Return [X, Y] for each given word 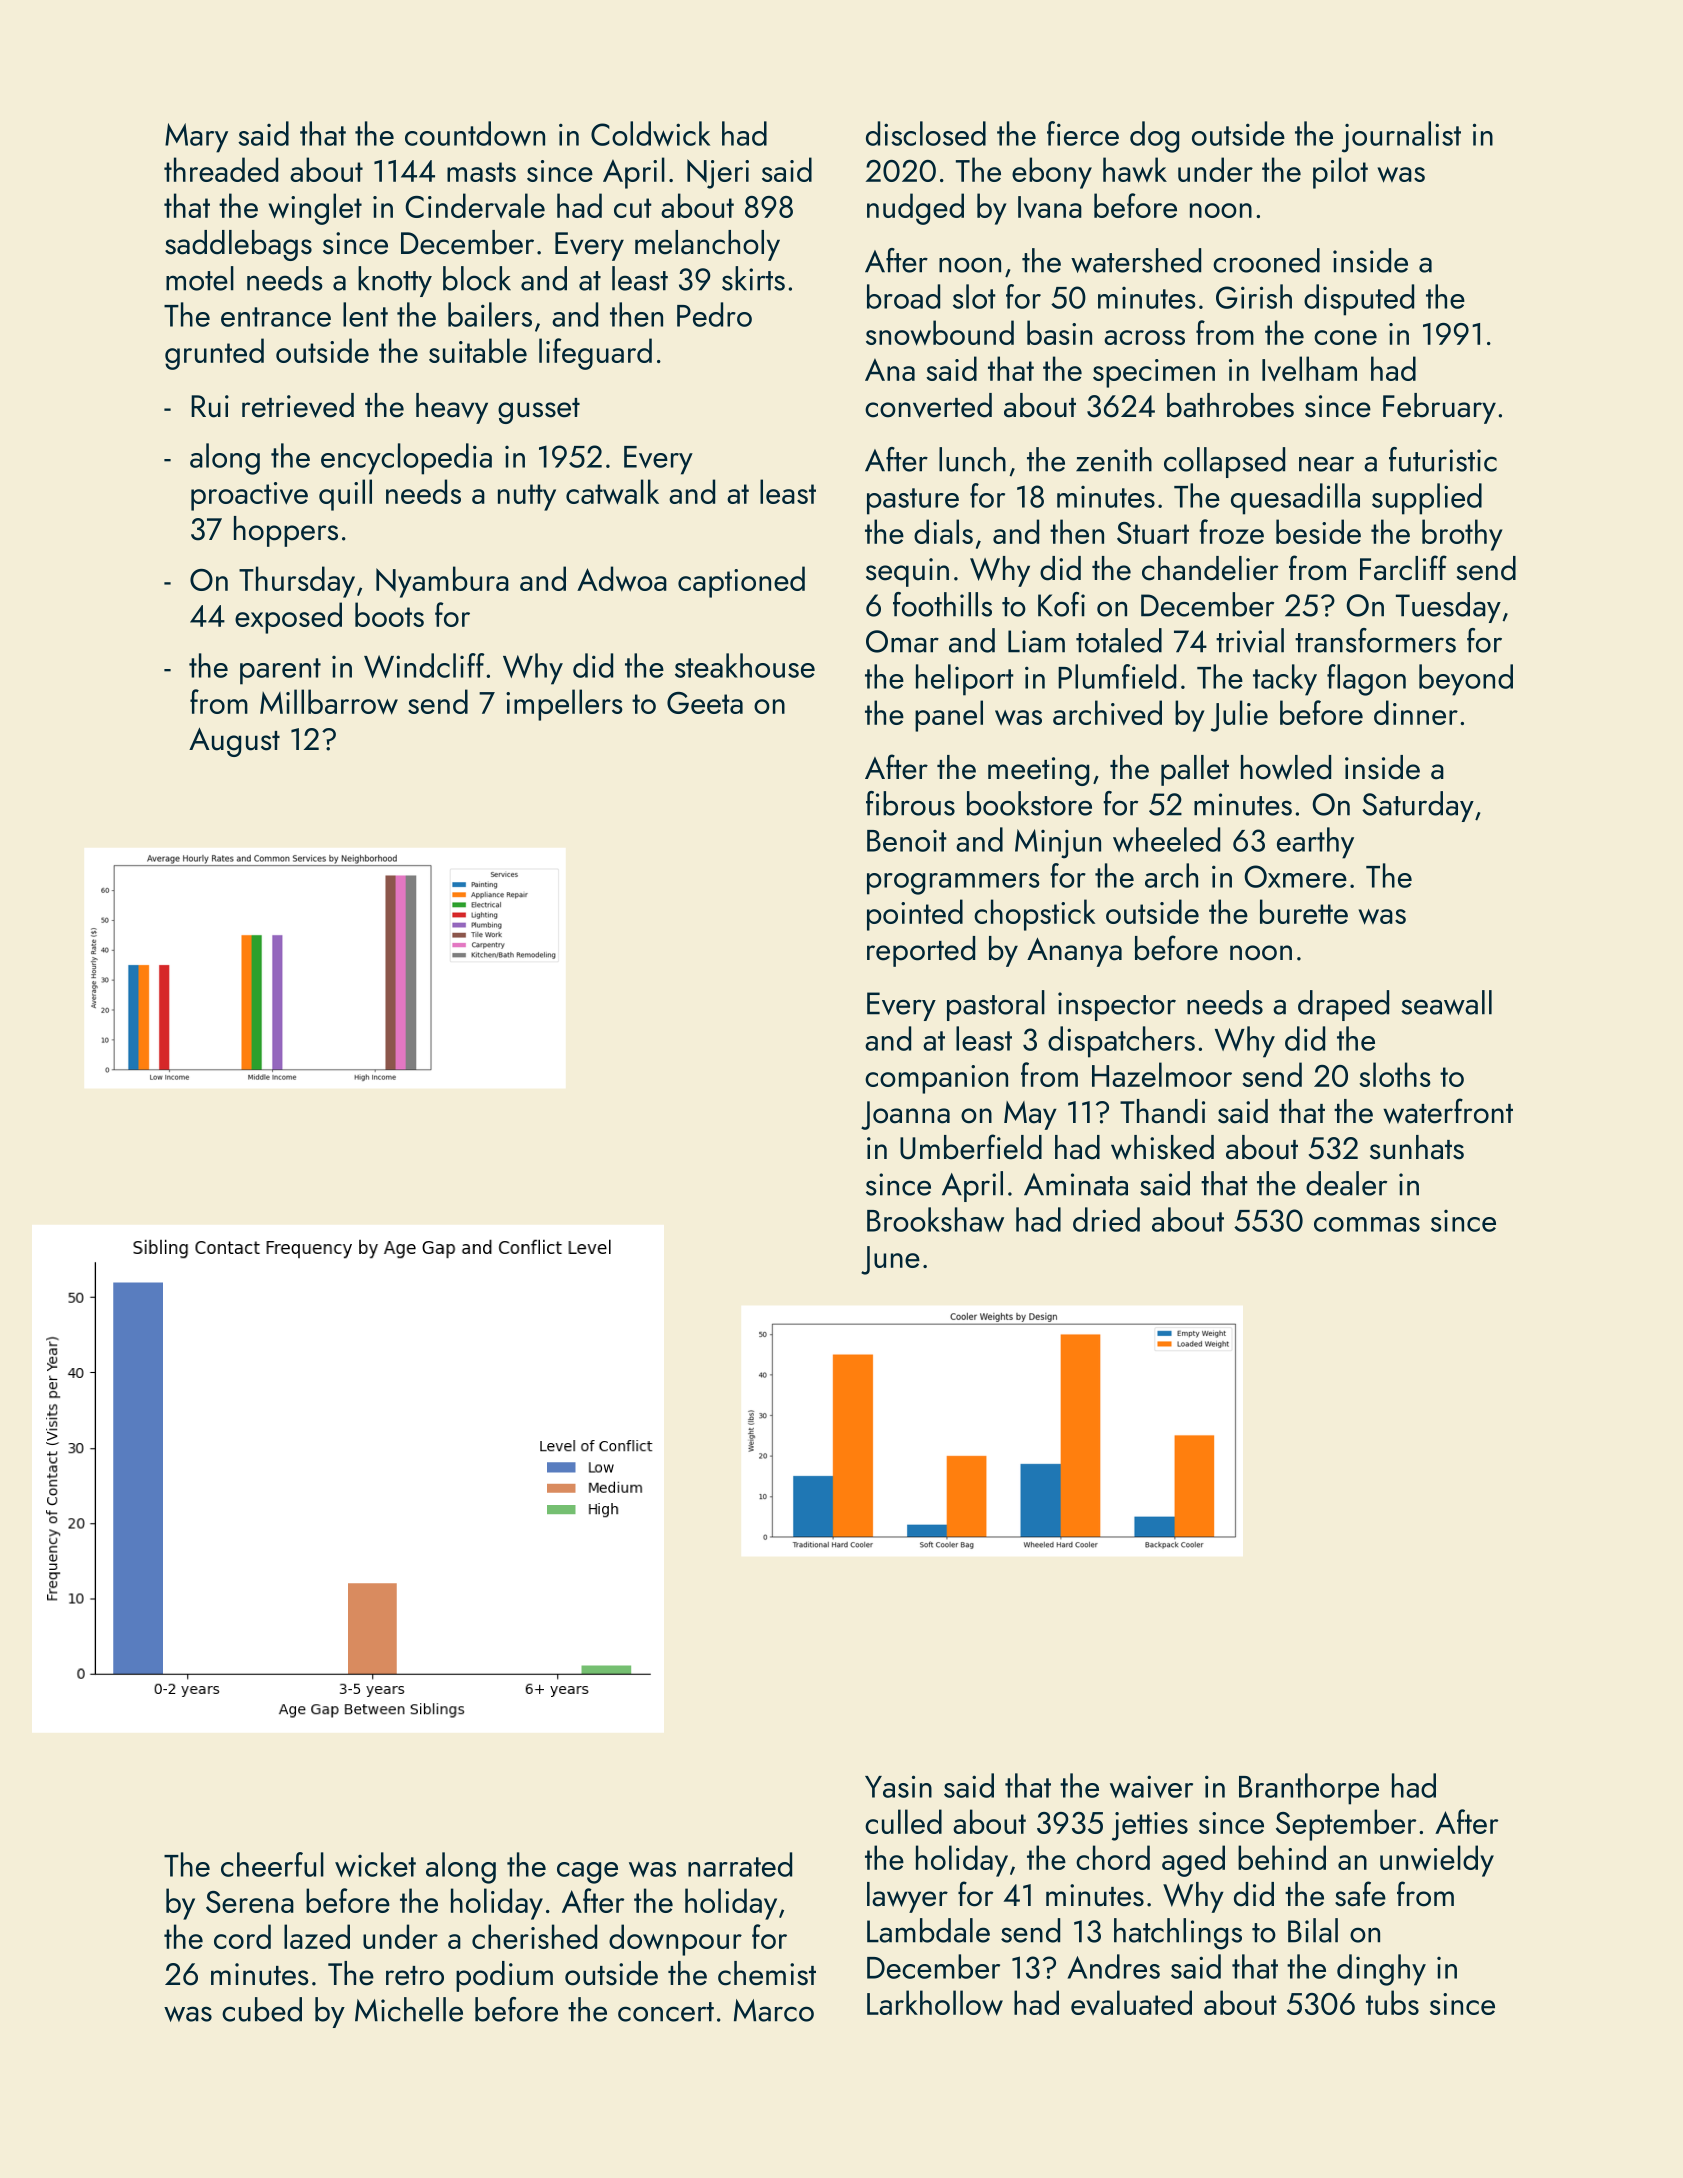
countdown [475, 133]
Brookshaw [935, 1219]
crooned [1266, 260]
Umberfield [971, 1147]
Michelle [409, 2009]
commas [1367, 1224]
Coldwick [650, 133]
